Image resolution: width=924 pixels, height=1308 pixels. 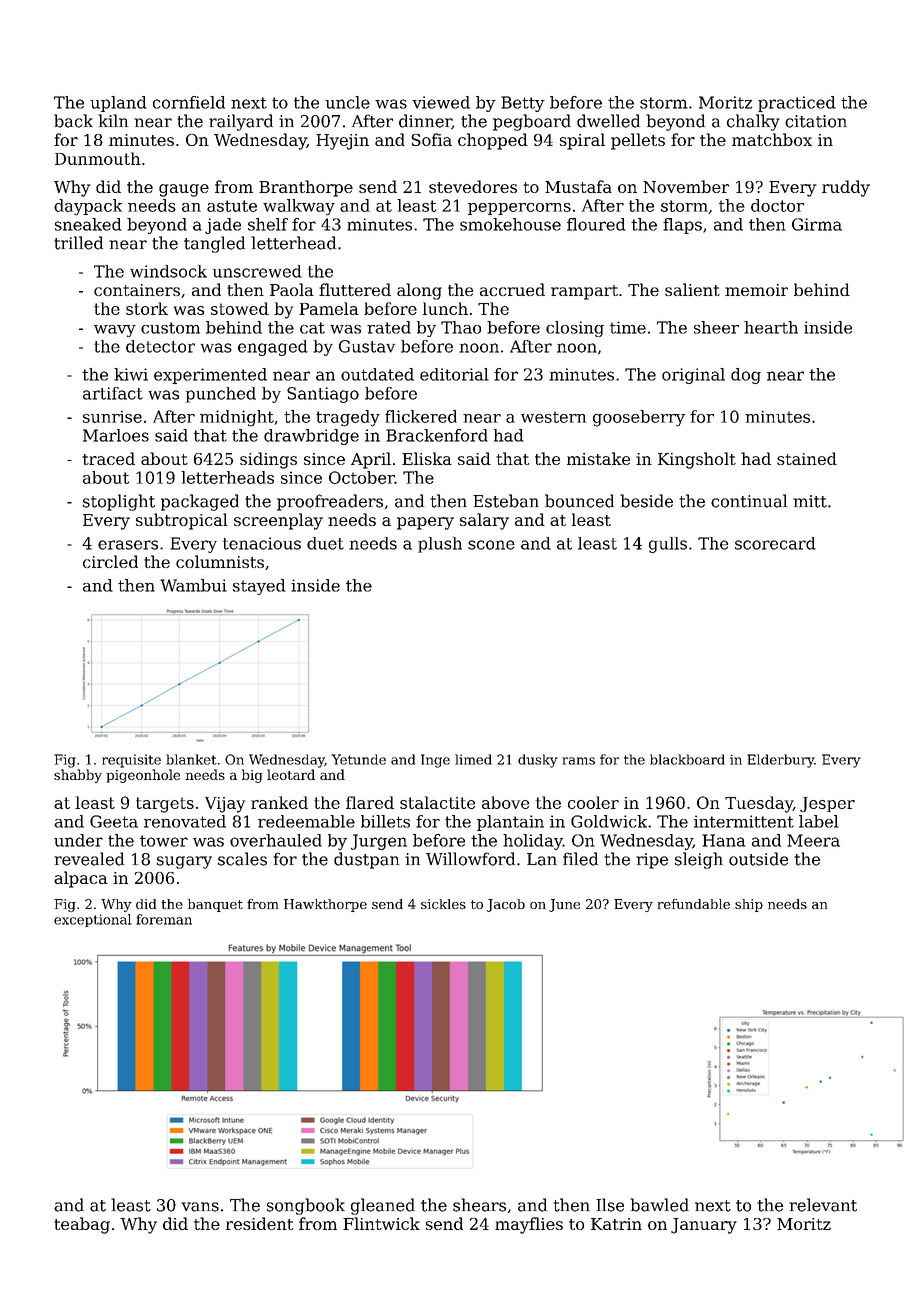 I want to click on sleigh, so click(x=699, y=860).
